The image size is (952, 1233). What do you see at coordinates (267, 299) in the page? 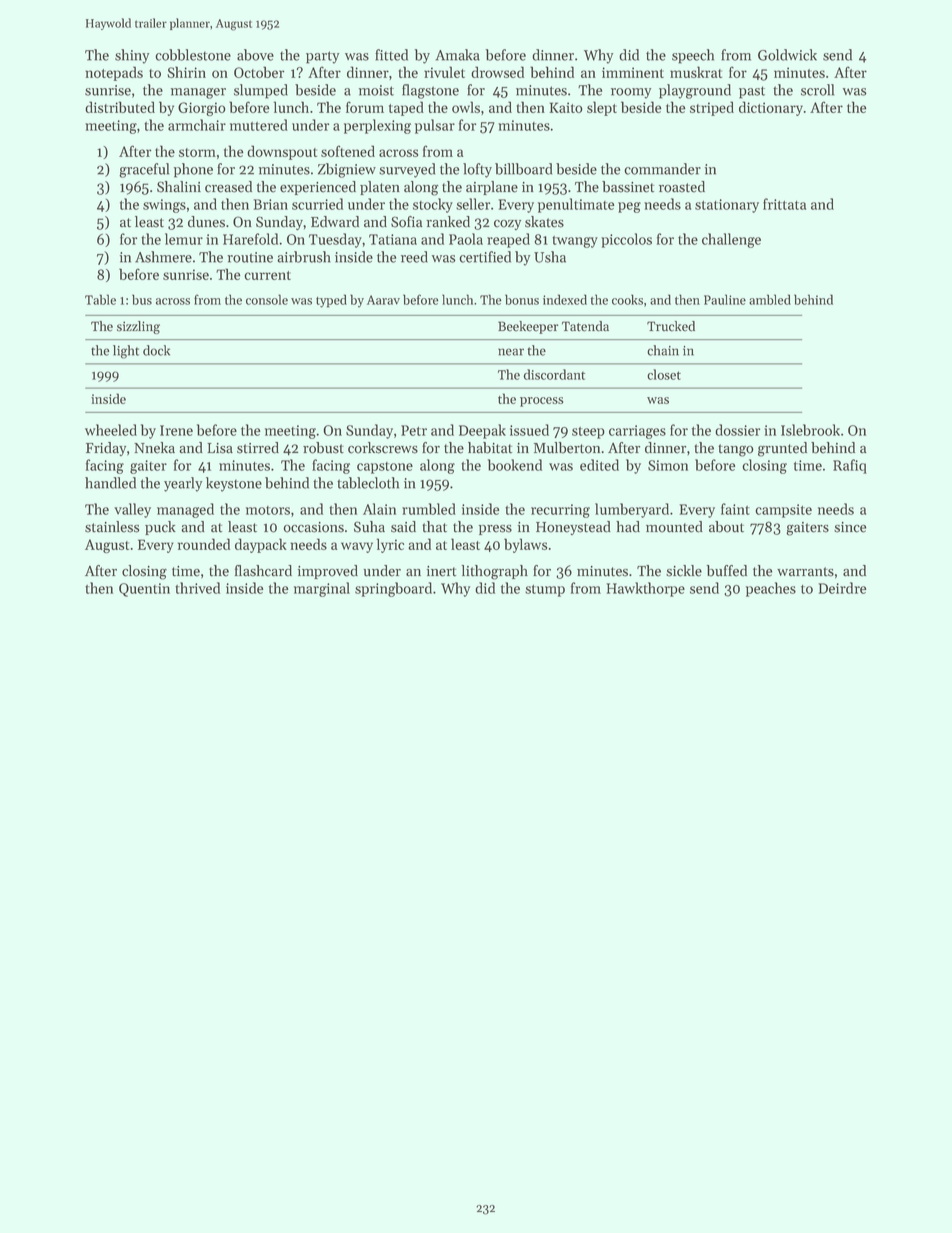
I see `console` at bounding box center [267, 299].
